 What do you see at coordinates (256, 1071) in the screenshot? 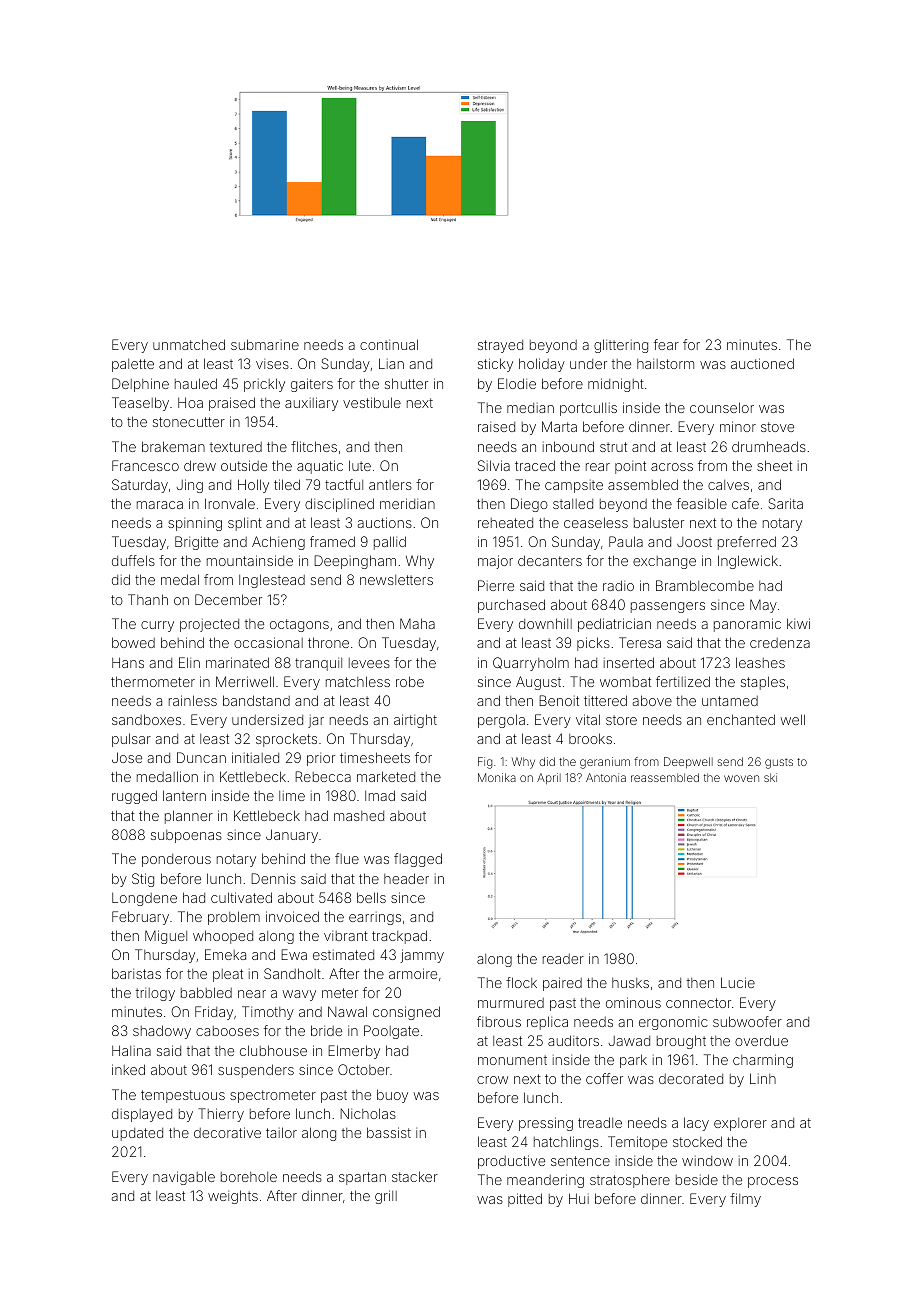
I see `suspenders` at bounding box center [256, 1071].
